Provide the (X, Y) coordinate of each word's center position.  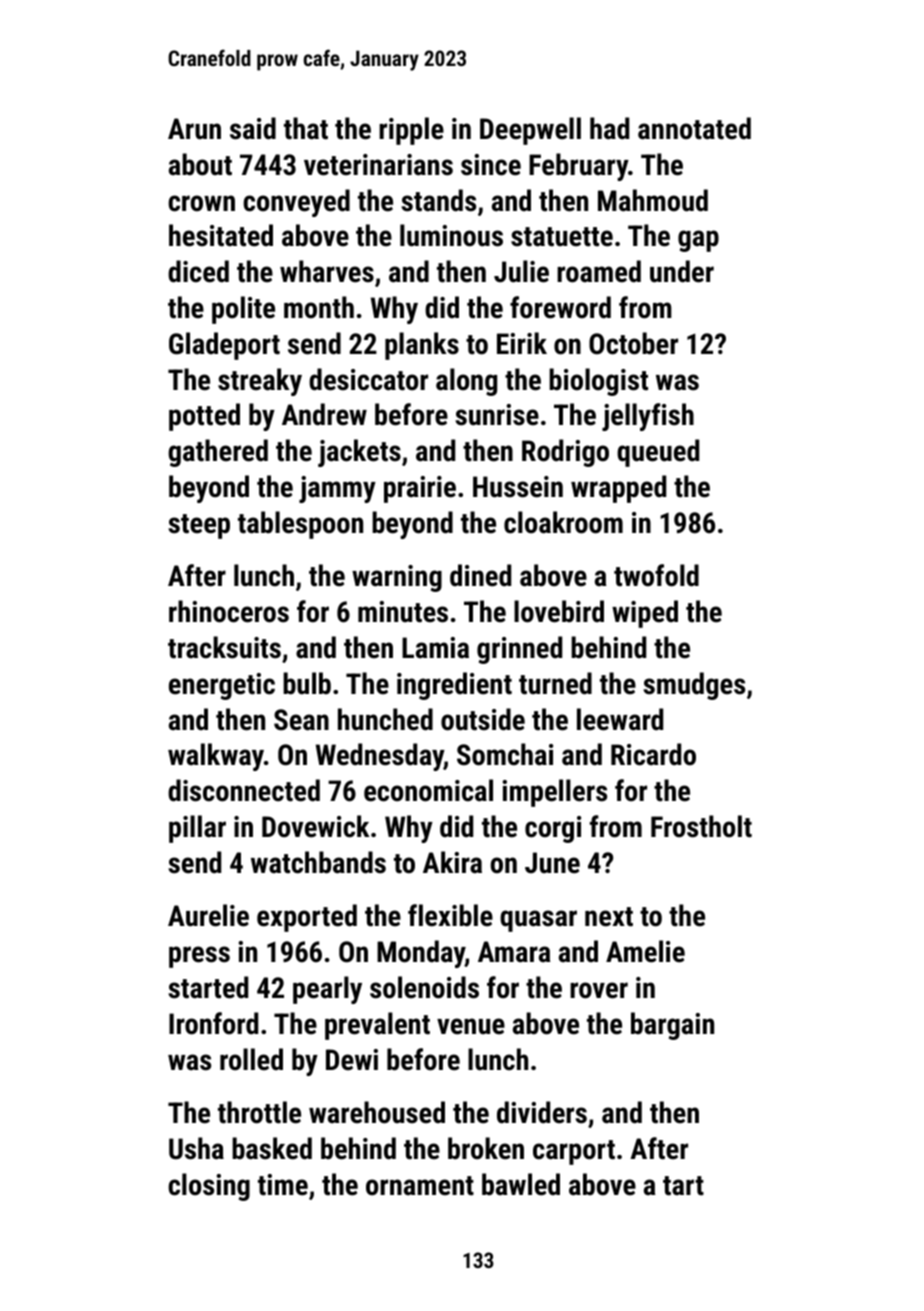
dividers (542, 1112)
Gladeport (224, 346)
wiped (645, 614)
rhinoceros (229, 611)
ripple (411, 131)
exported (307, 918)
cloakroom (563, 522)
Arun (194, 129)
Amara (514, 952)
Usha (196, 1148)
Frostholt (701, 826)
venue (471, 1026)
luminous (451, 235)
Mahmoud (653, 200)
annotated (694, 128)
